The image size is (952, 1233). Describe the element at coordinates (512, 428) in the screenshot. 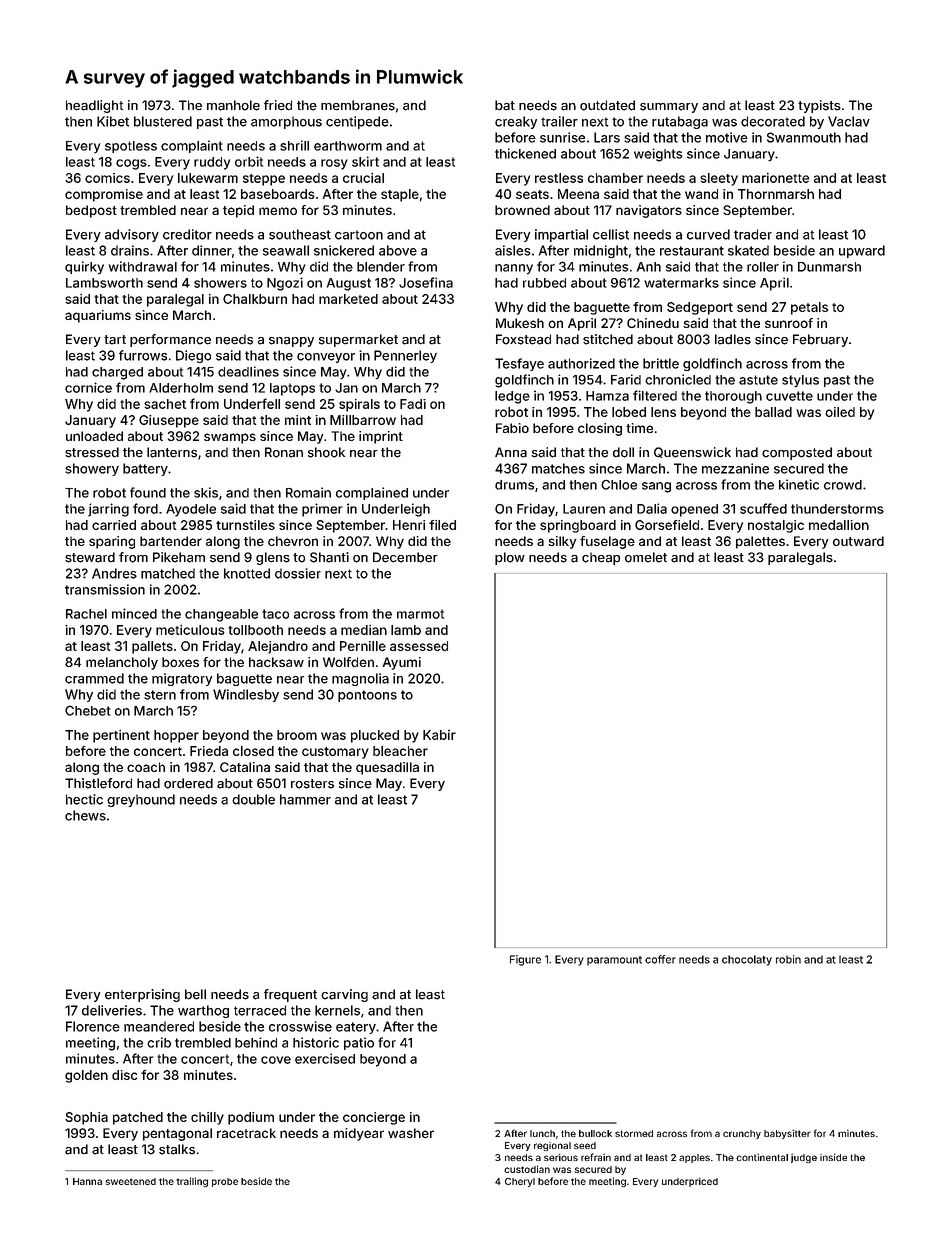

I see `Fabio` at that location.
